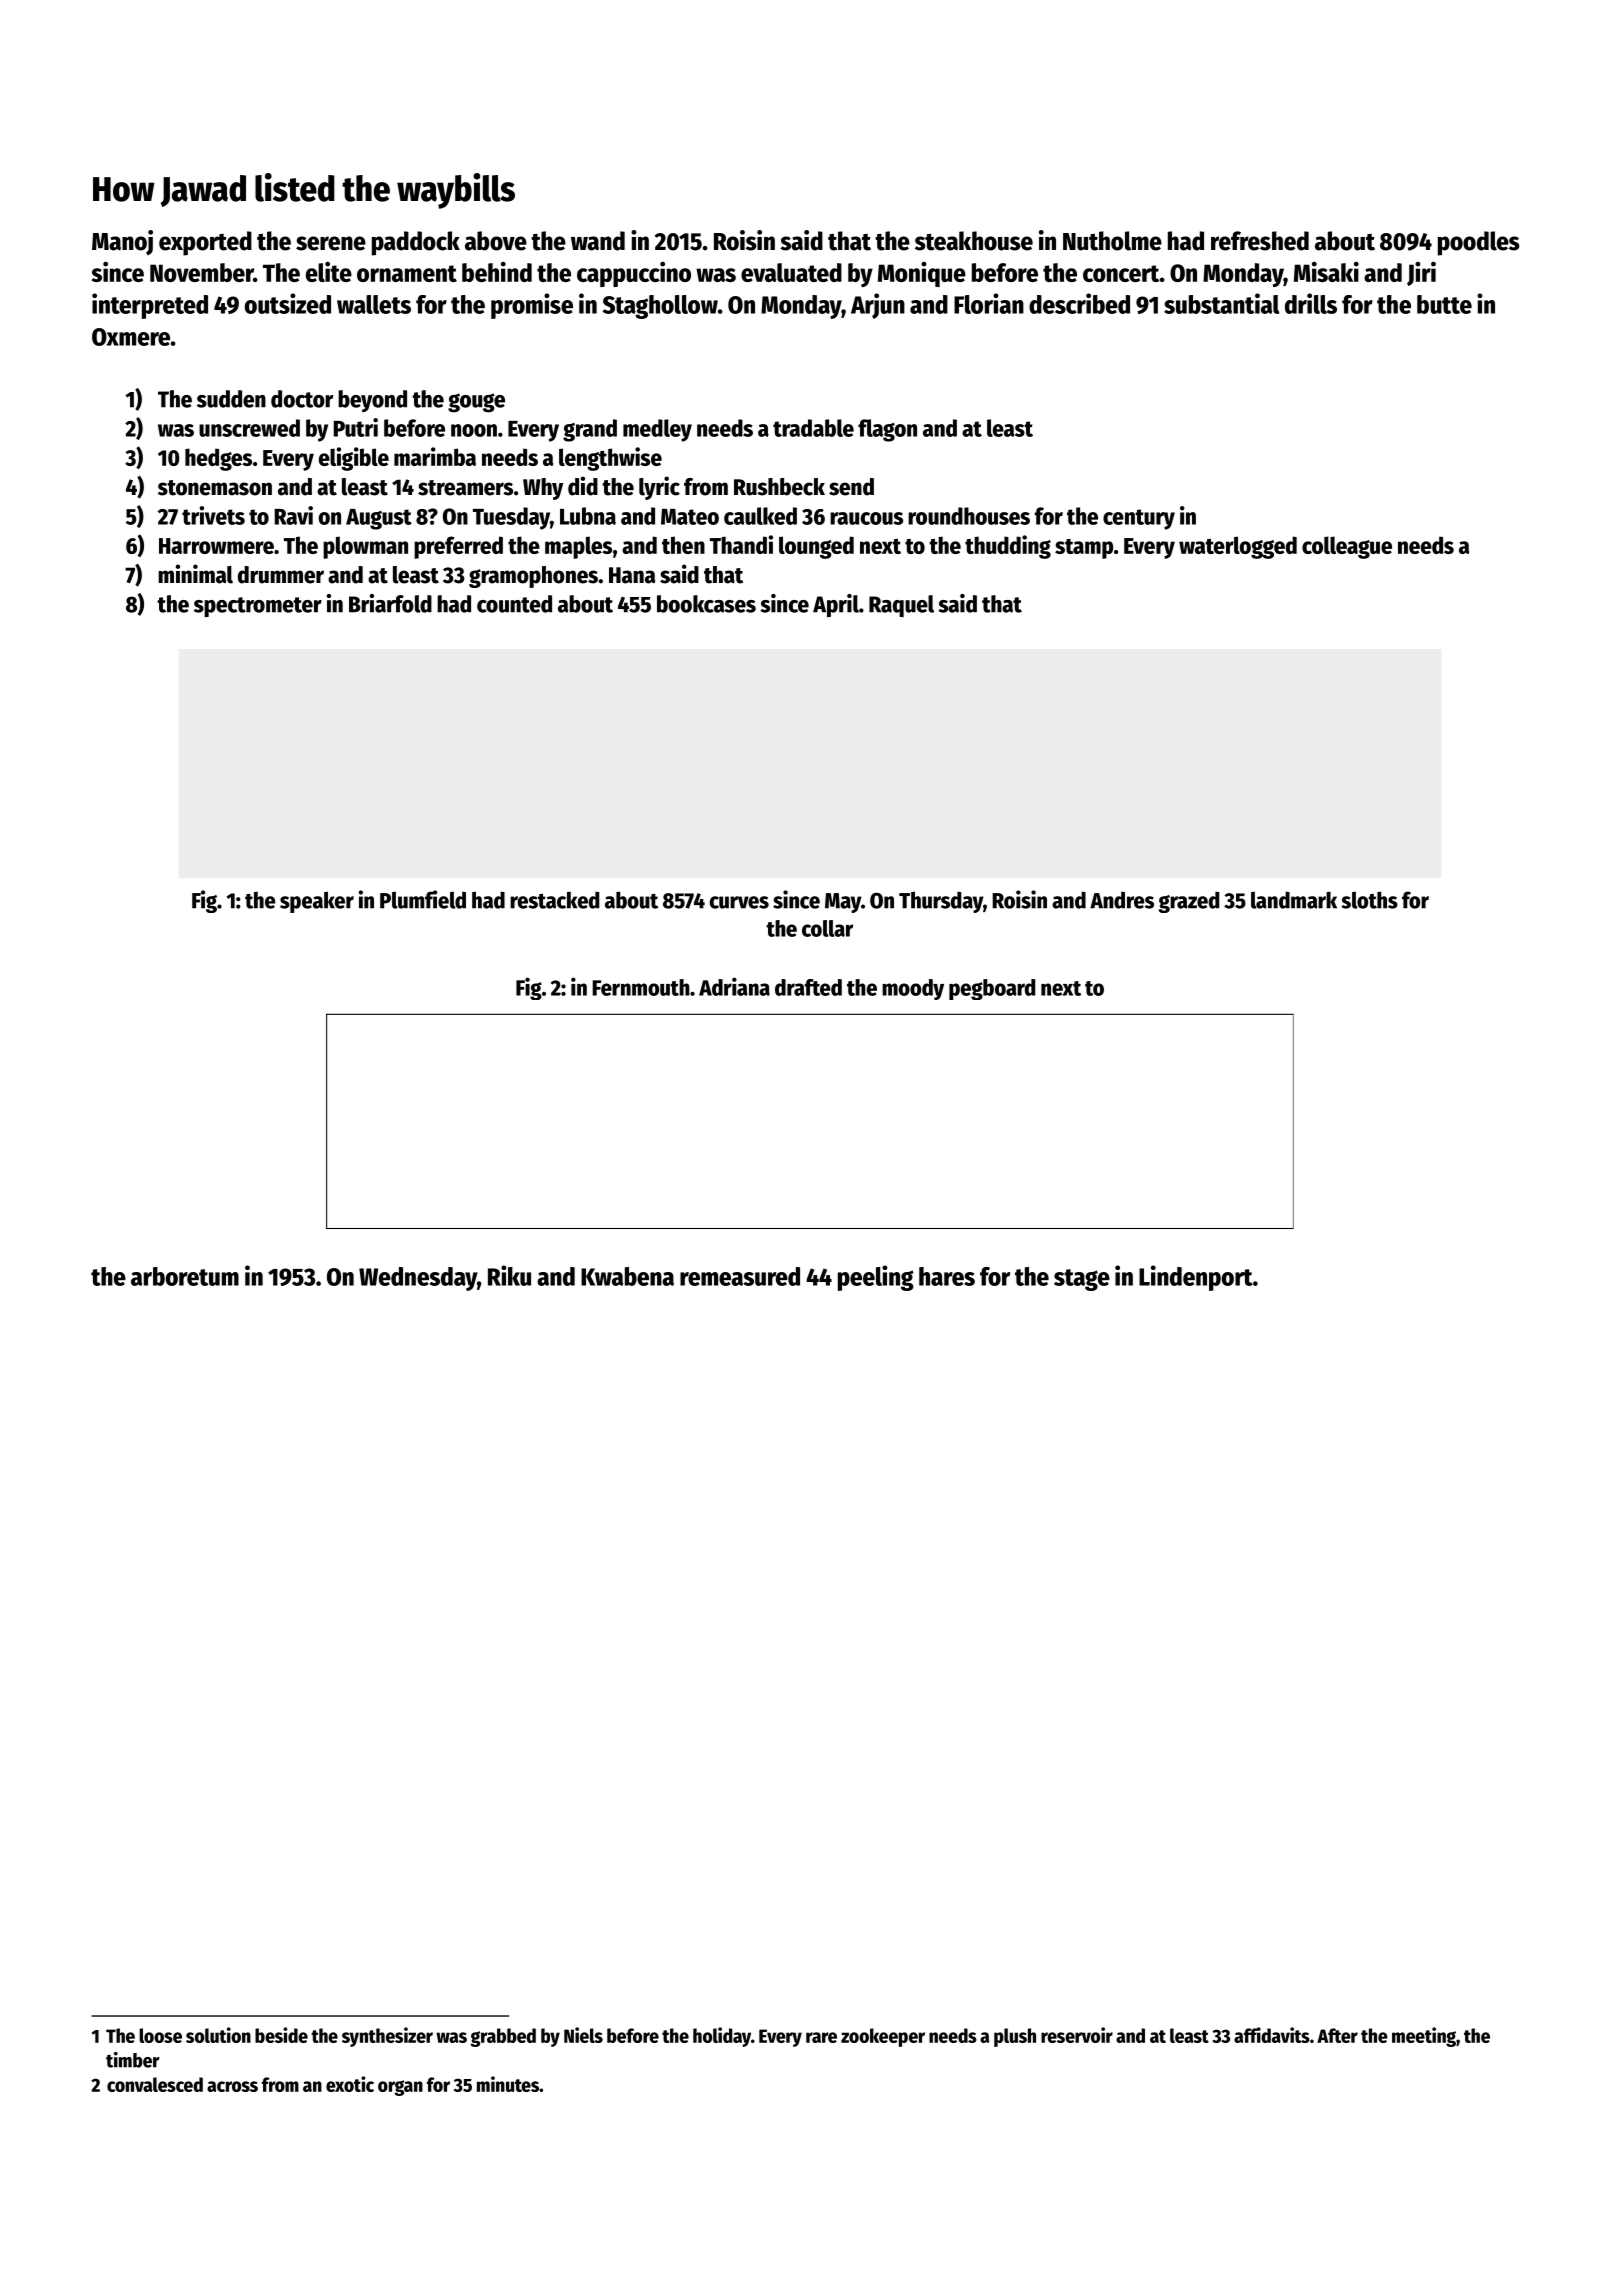 The width and height of the screenshot is (1620, 2292). I want to click on Raquel, so click(901, 606).
